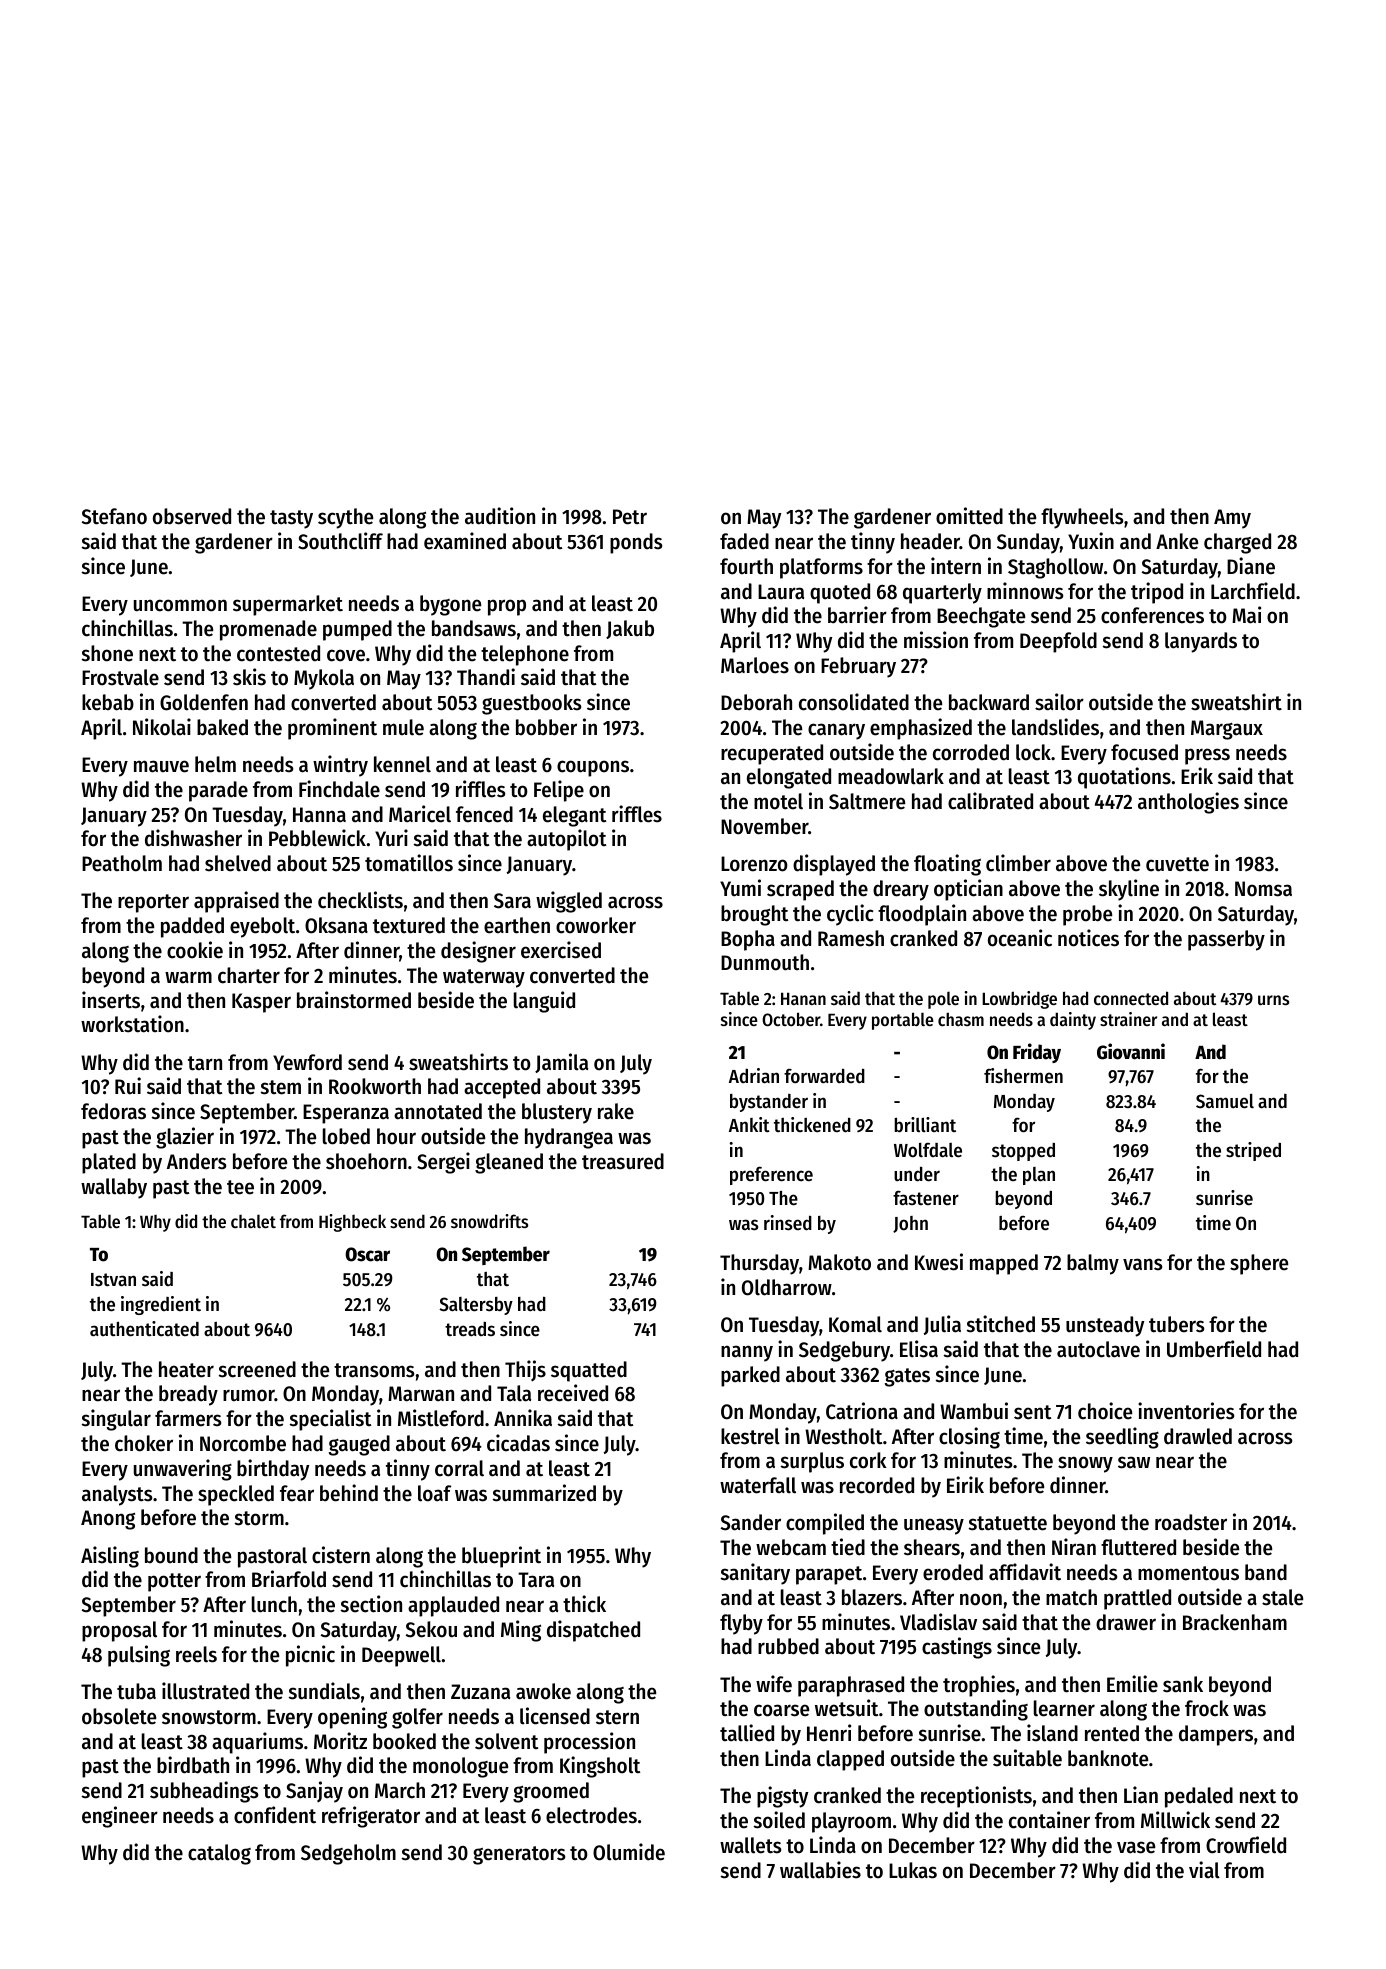  Describe the element at coordinates (139, 1656) in the screenshot. I see `pulsing` at that location.
